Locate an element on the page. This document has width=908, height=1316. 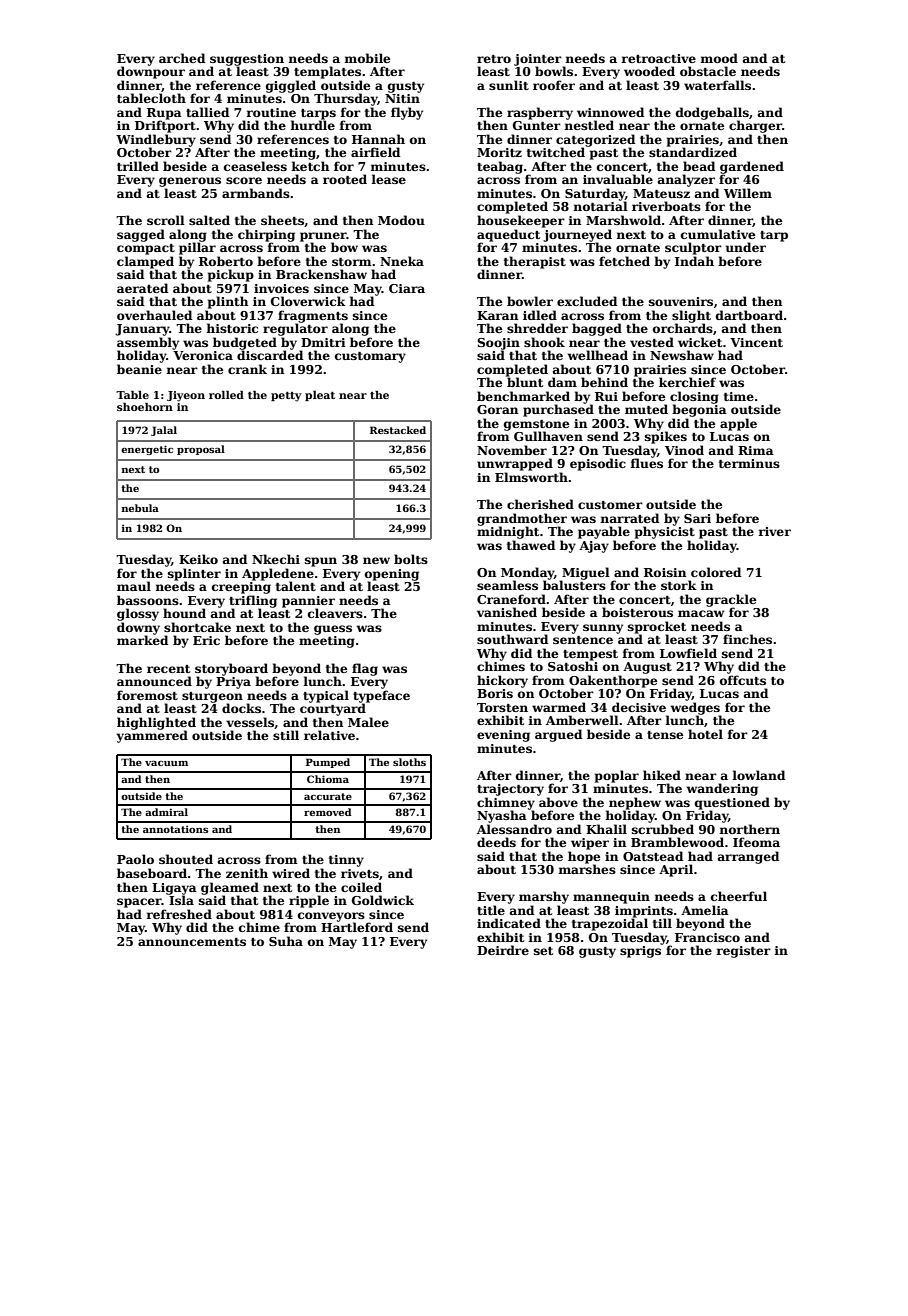
mood is located at coordinates (719, 58).
